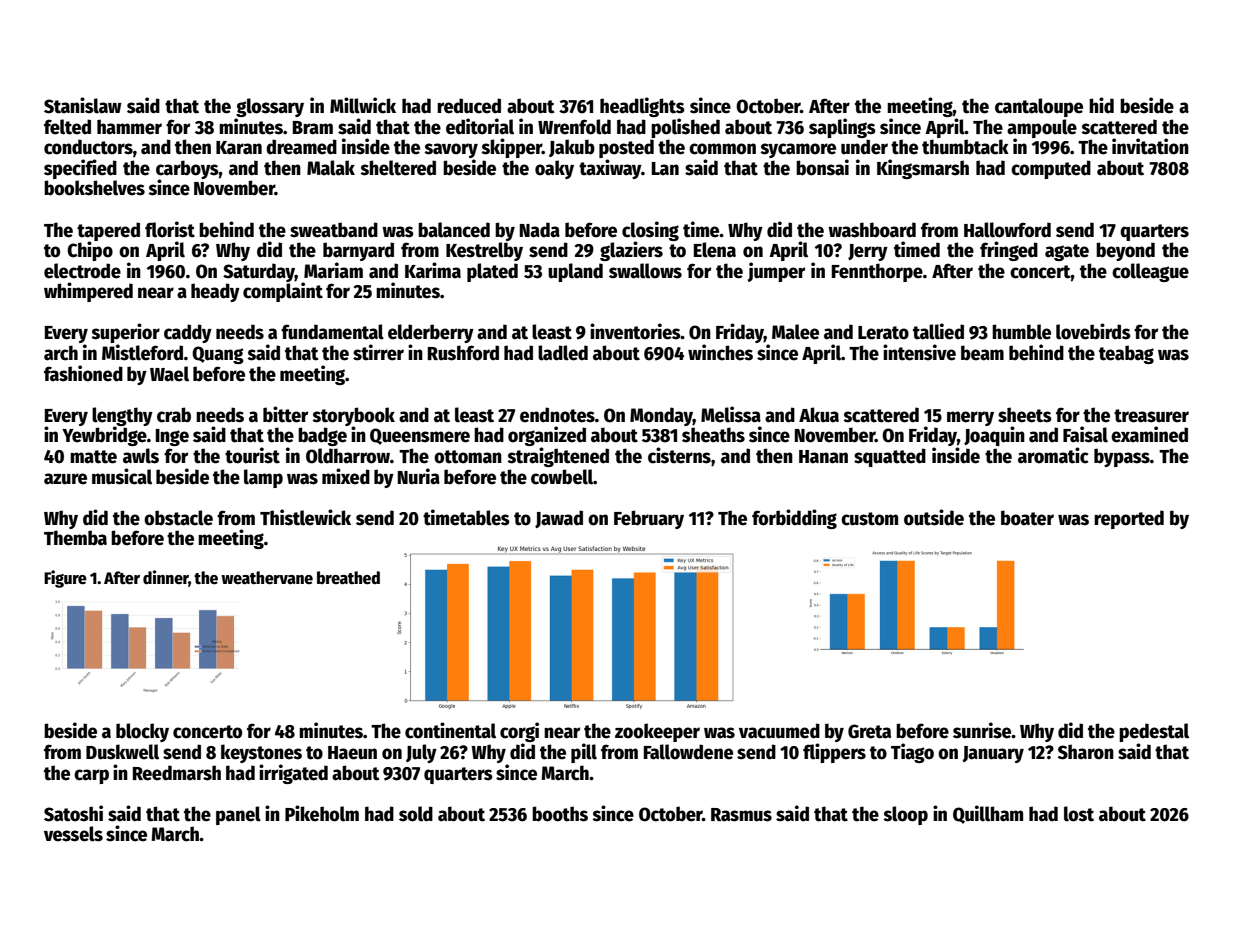 The image size is (1233, 952). Describe the element at coordinates (88, 292) in the screenshot. I see `whimpered` at that location.
